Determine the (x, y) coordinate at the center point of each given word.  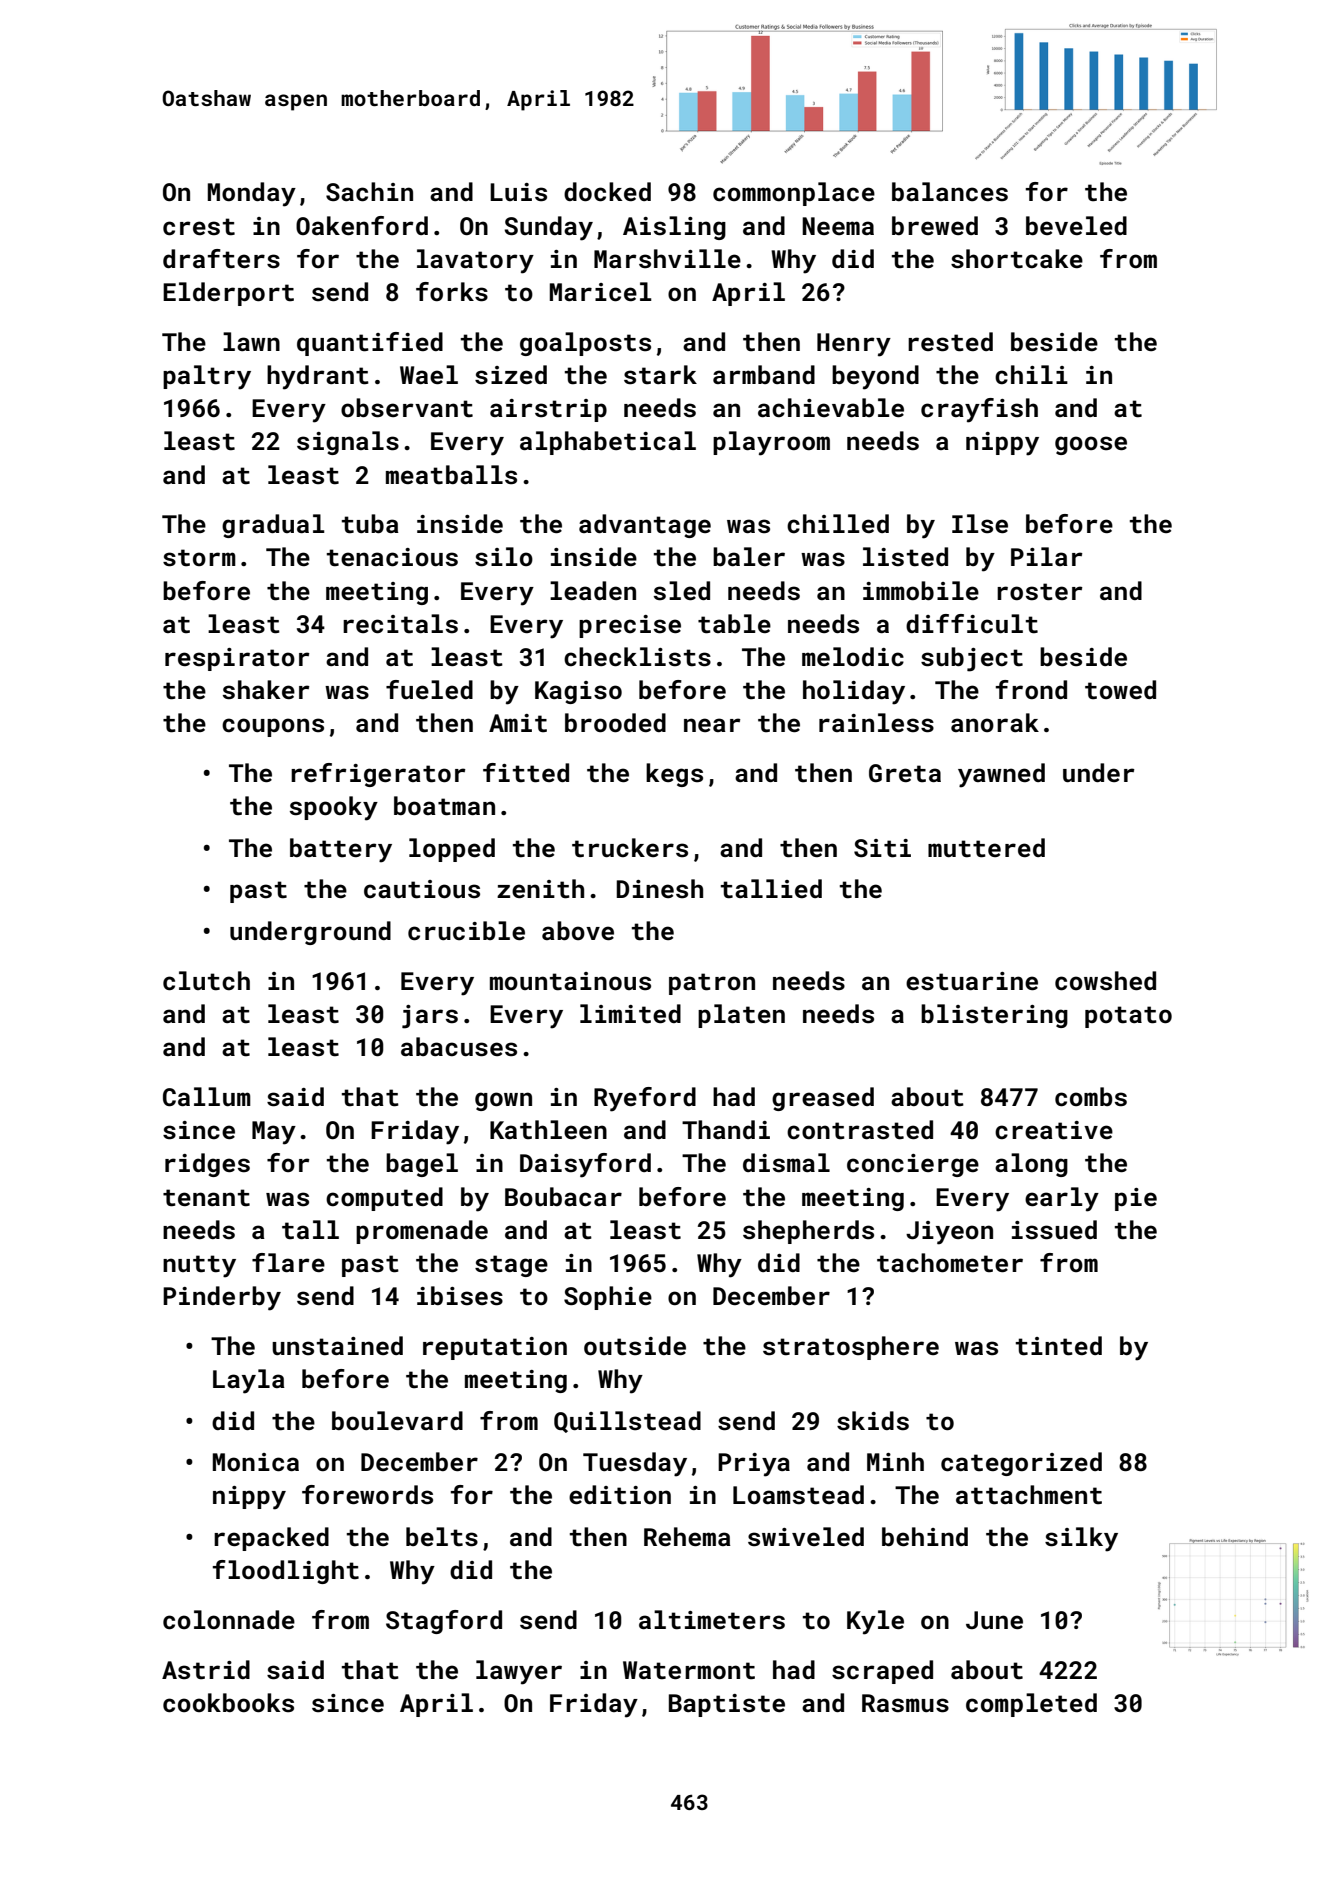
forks (452, 292)
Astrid (206, 1670)
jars (430, 1017)
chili (1031, 375)
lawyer (519, 1672)
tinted (1059, 1346)
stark (660, 375)
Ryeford (645, 1099)
